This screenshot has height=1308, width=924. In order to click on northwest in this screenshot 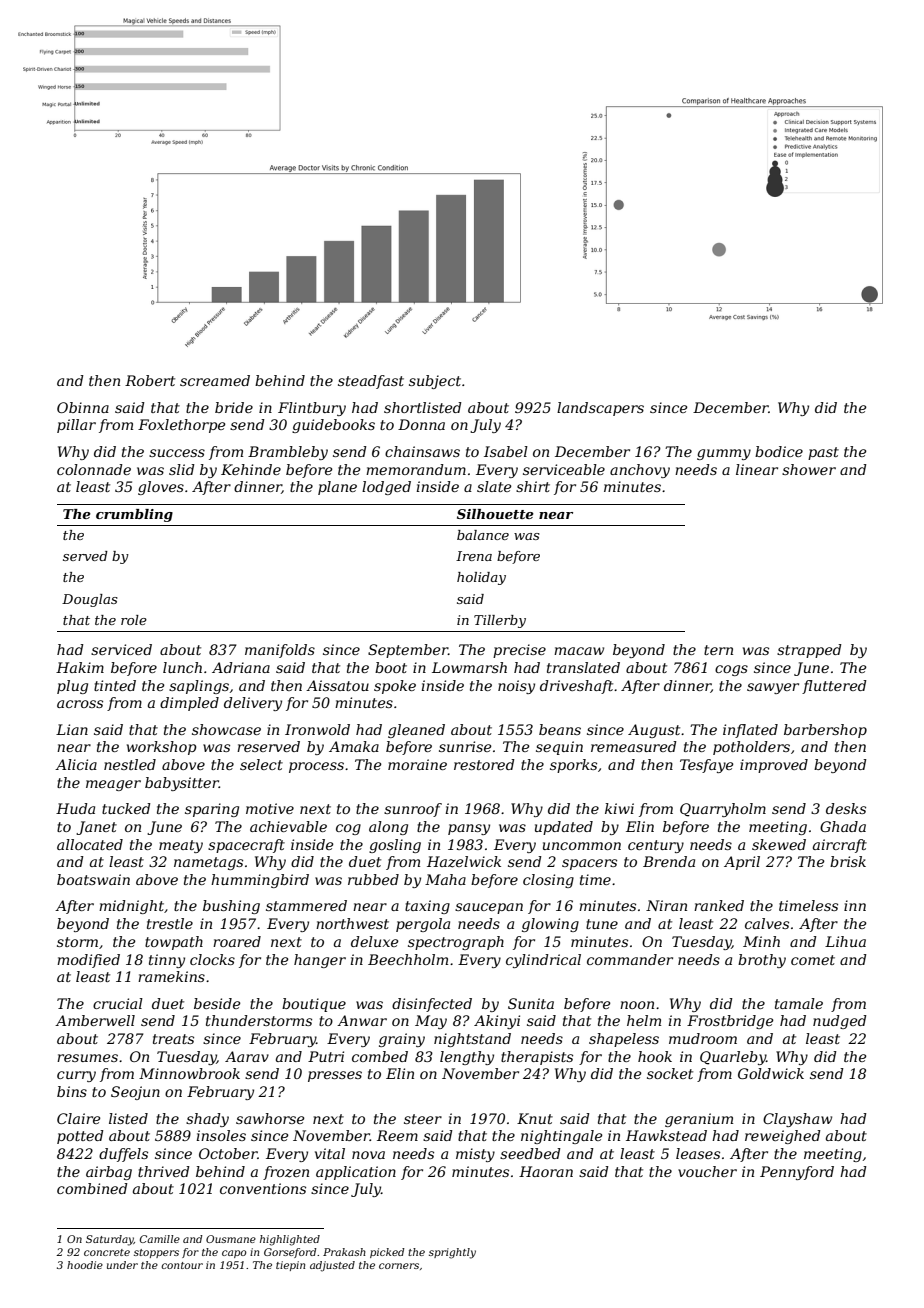, I will do `click(352, 923)`.
